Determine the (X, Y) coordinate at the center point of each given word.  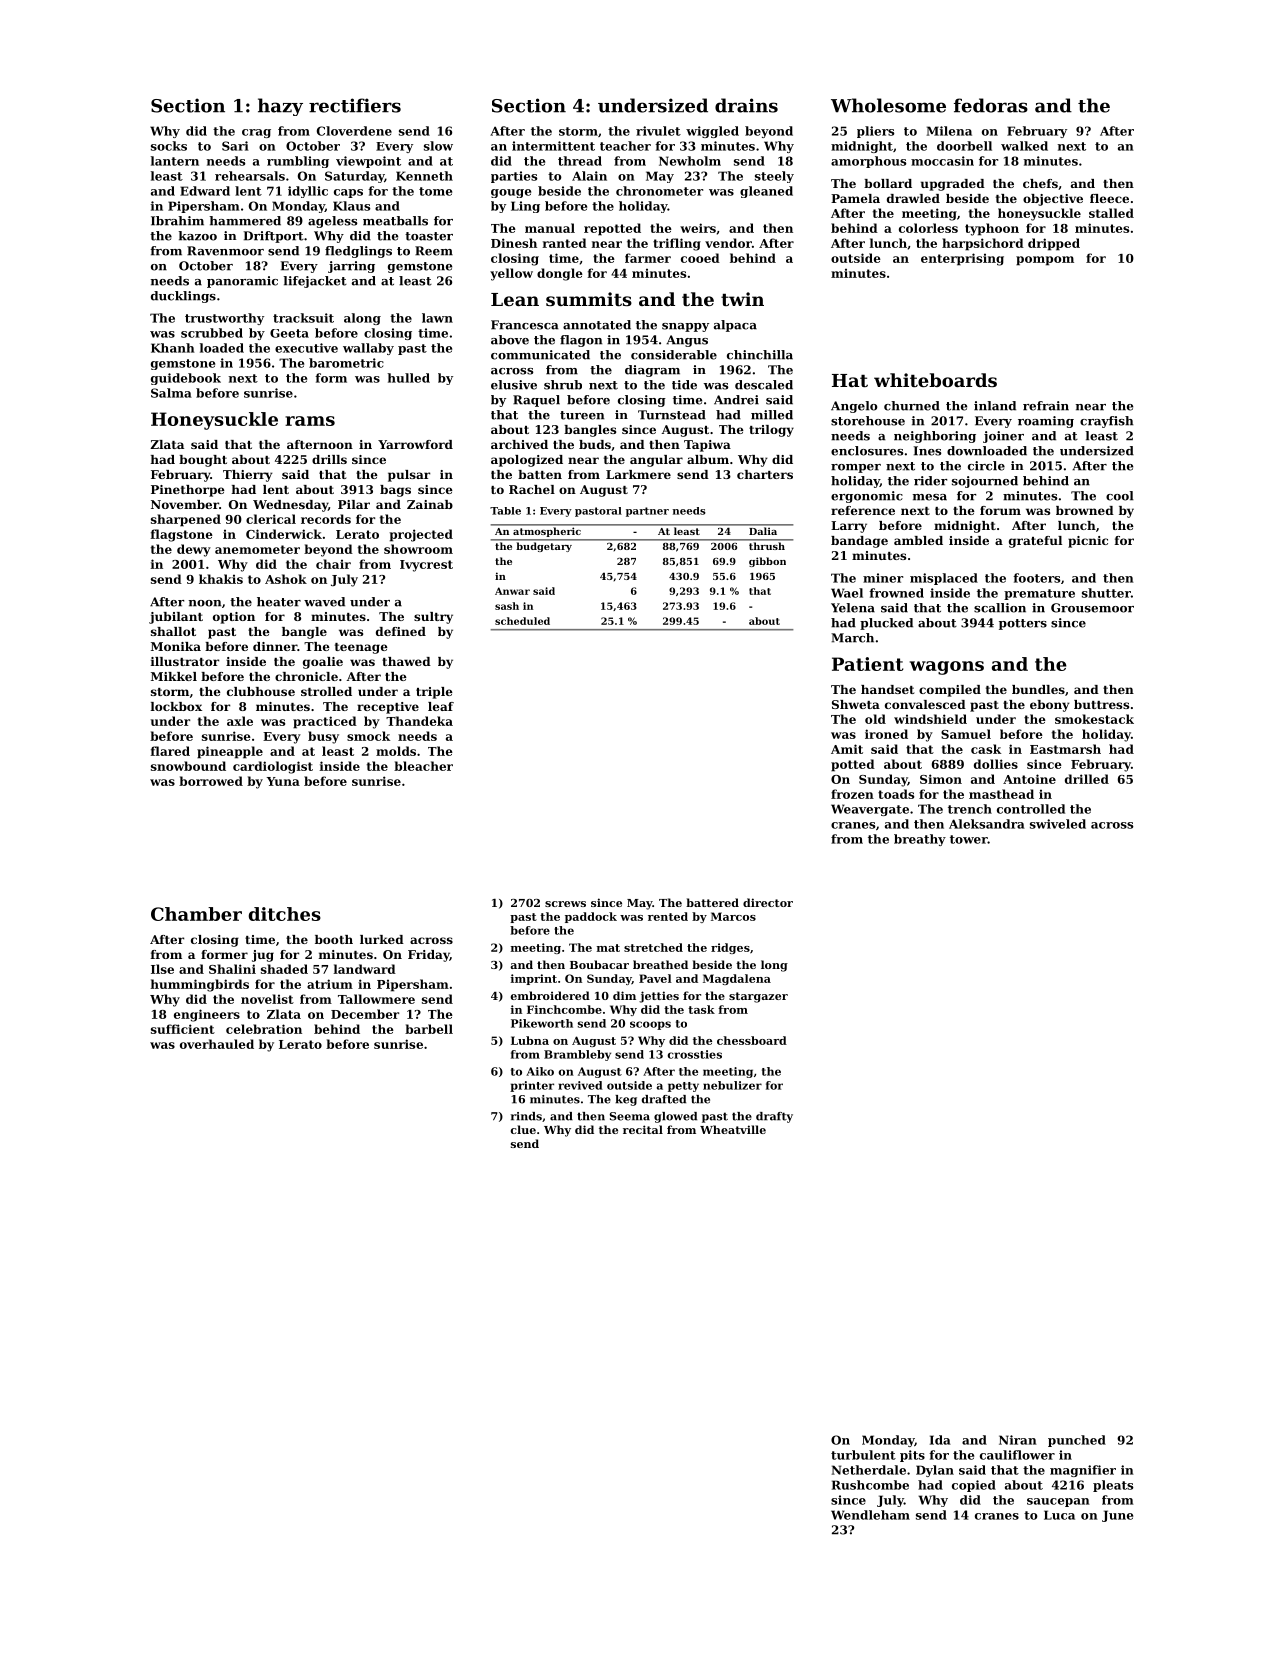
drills (329, 459)
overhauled (217, 1044)
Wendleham (870, 1515)
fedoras (991, 105)
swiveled (1058, 824)
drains (746, 105)
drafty (774, 1117)
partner (647, 512)
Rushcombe (870, 1485)
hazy (280, 107)
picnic (1088, 542)
